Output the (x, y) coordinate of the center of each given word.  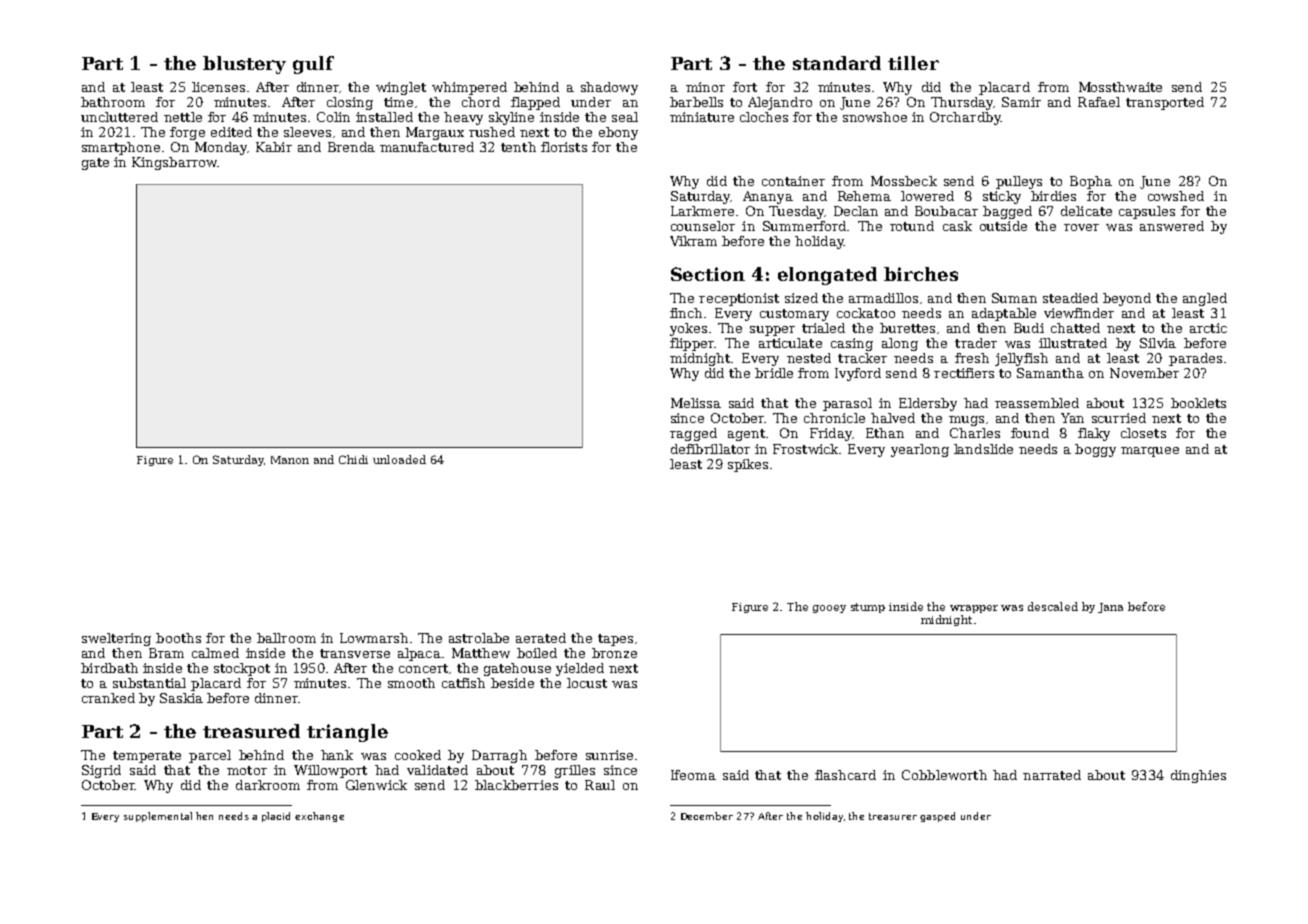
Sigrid (101, 771)
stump (868, 608)
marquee (1150, 452)
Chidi (353, 459)
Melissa (696, 403)
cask (957, 226)
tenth (518, 147)
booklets (1198, 403)
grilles (575, 771)
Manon (290, 460)
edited (231, 132)
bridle (774, 373)
